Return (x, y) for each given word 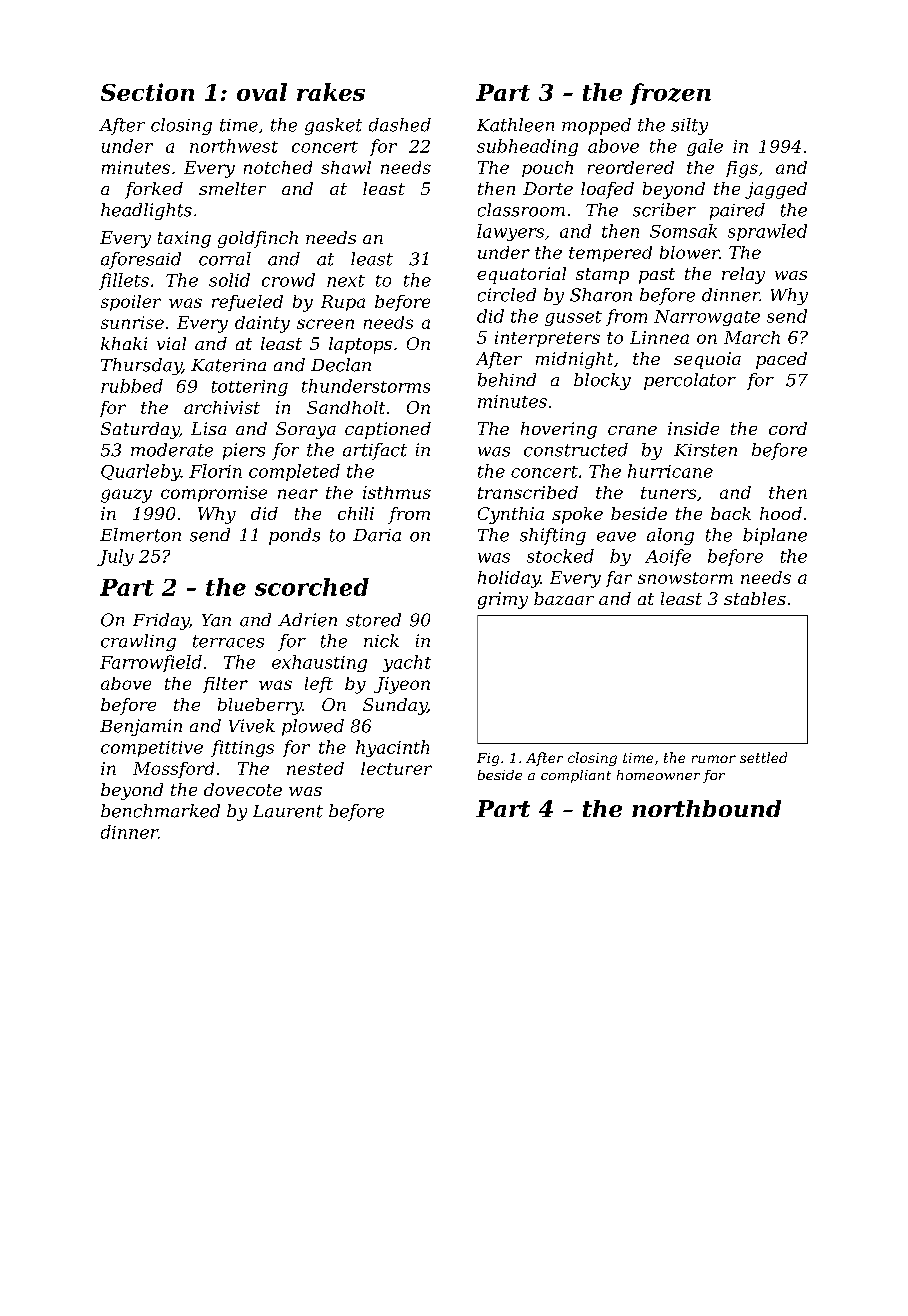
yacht (407, 663)
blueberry (260, 706)
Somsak (683, 231)
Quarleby (141, 472)
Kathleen (515, 125)
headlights (146, 211)
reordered (631, 167)
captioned (388, 430)
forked (154, 190)
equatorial (521, 275)
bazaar (564, 598)
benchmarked (160, 811)
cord (788, 428)
